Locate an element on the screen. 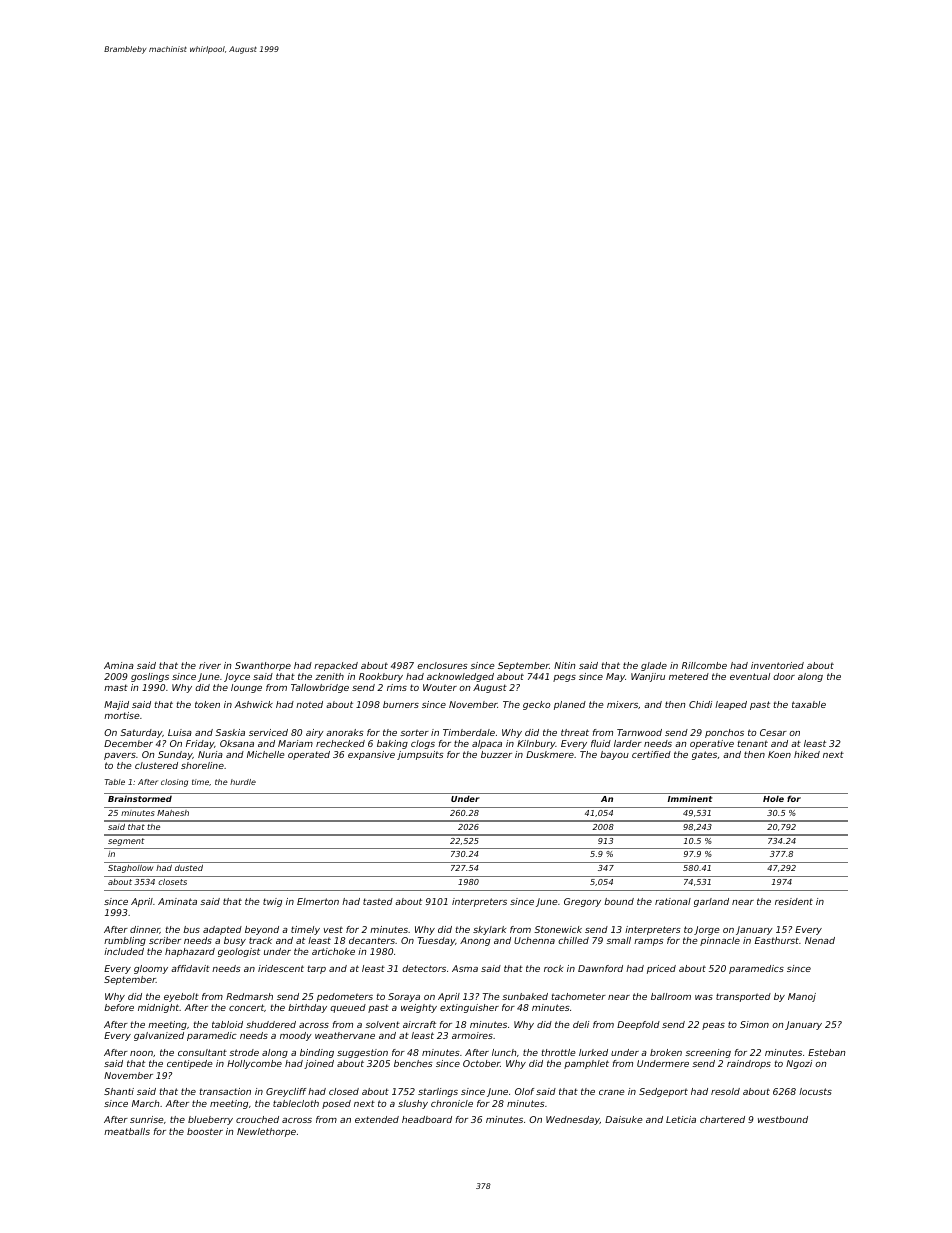 This screenshot has height=1233, width=952. Rillcombe is located at coordinates (704, 665).
